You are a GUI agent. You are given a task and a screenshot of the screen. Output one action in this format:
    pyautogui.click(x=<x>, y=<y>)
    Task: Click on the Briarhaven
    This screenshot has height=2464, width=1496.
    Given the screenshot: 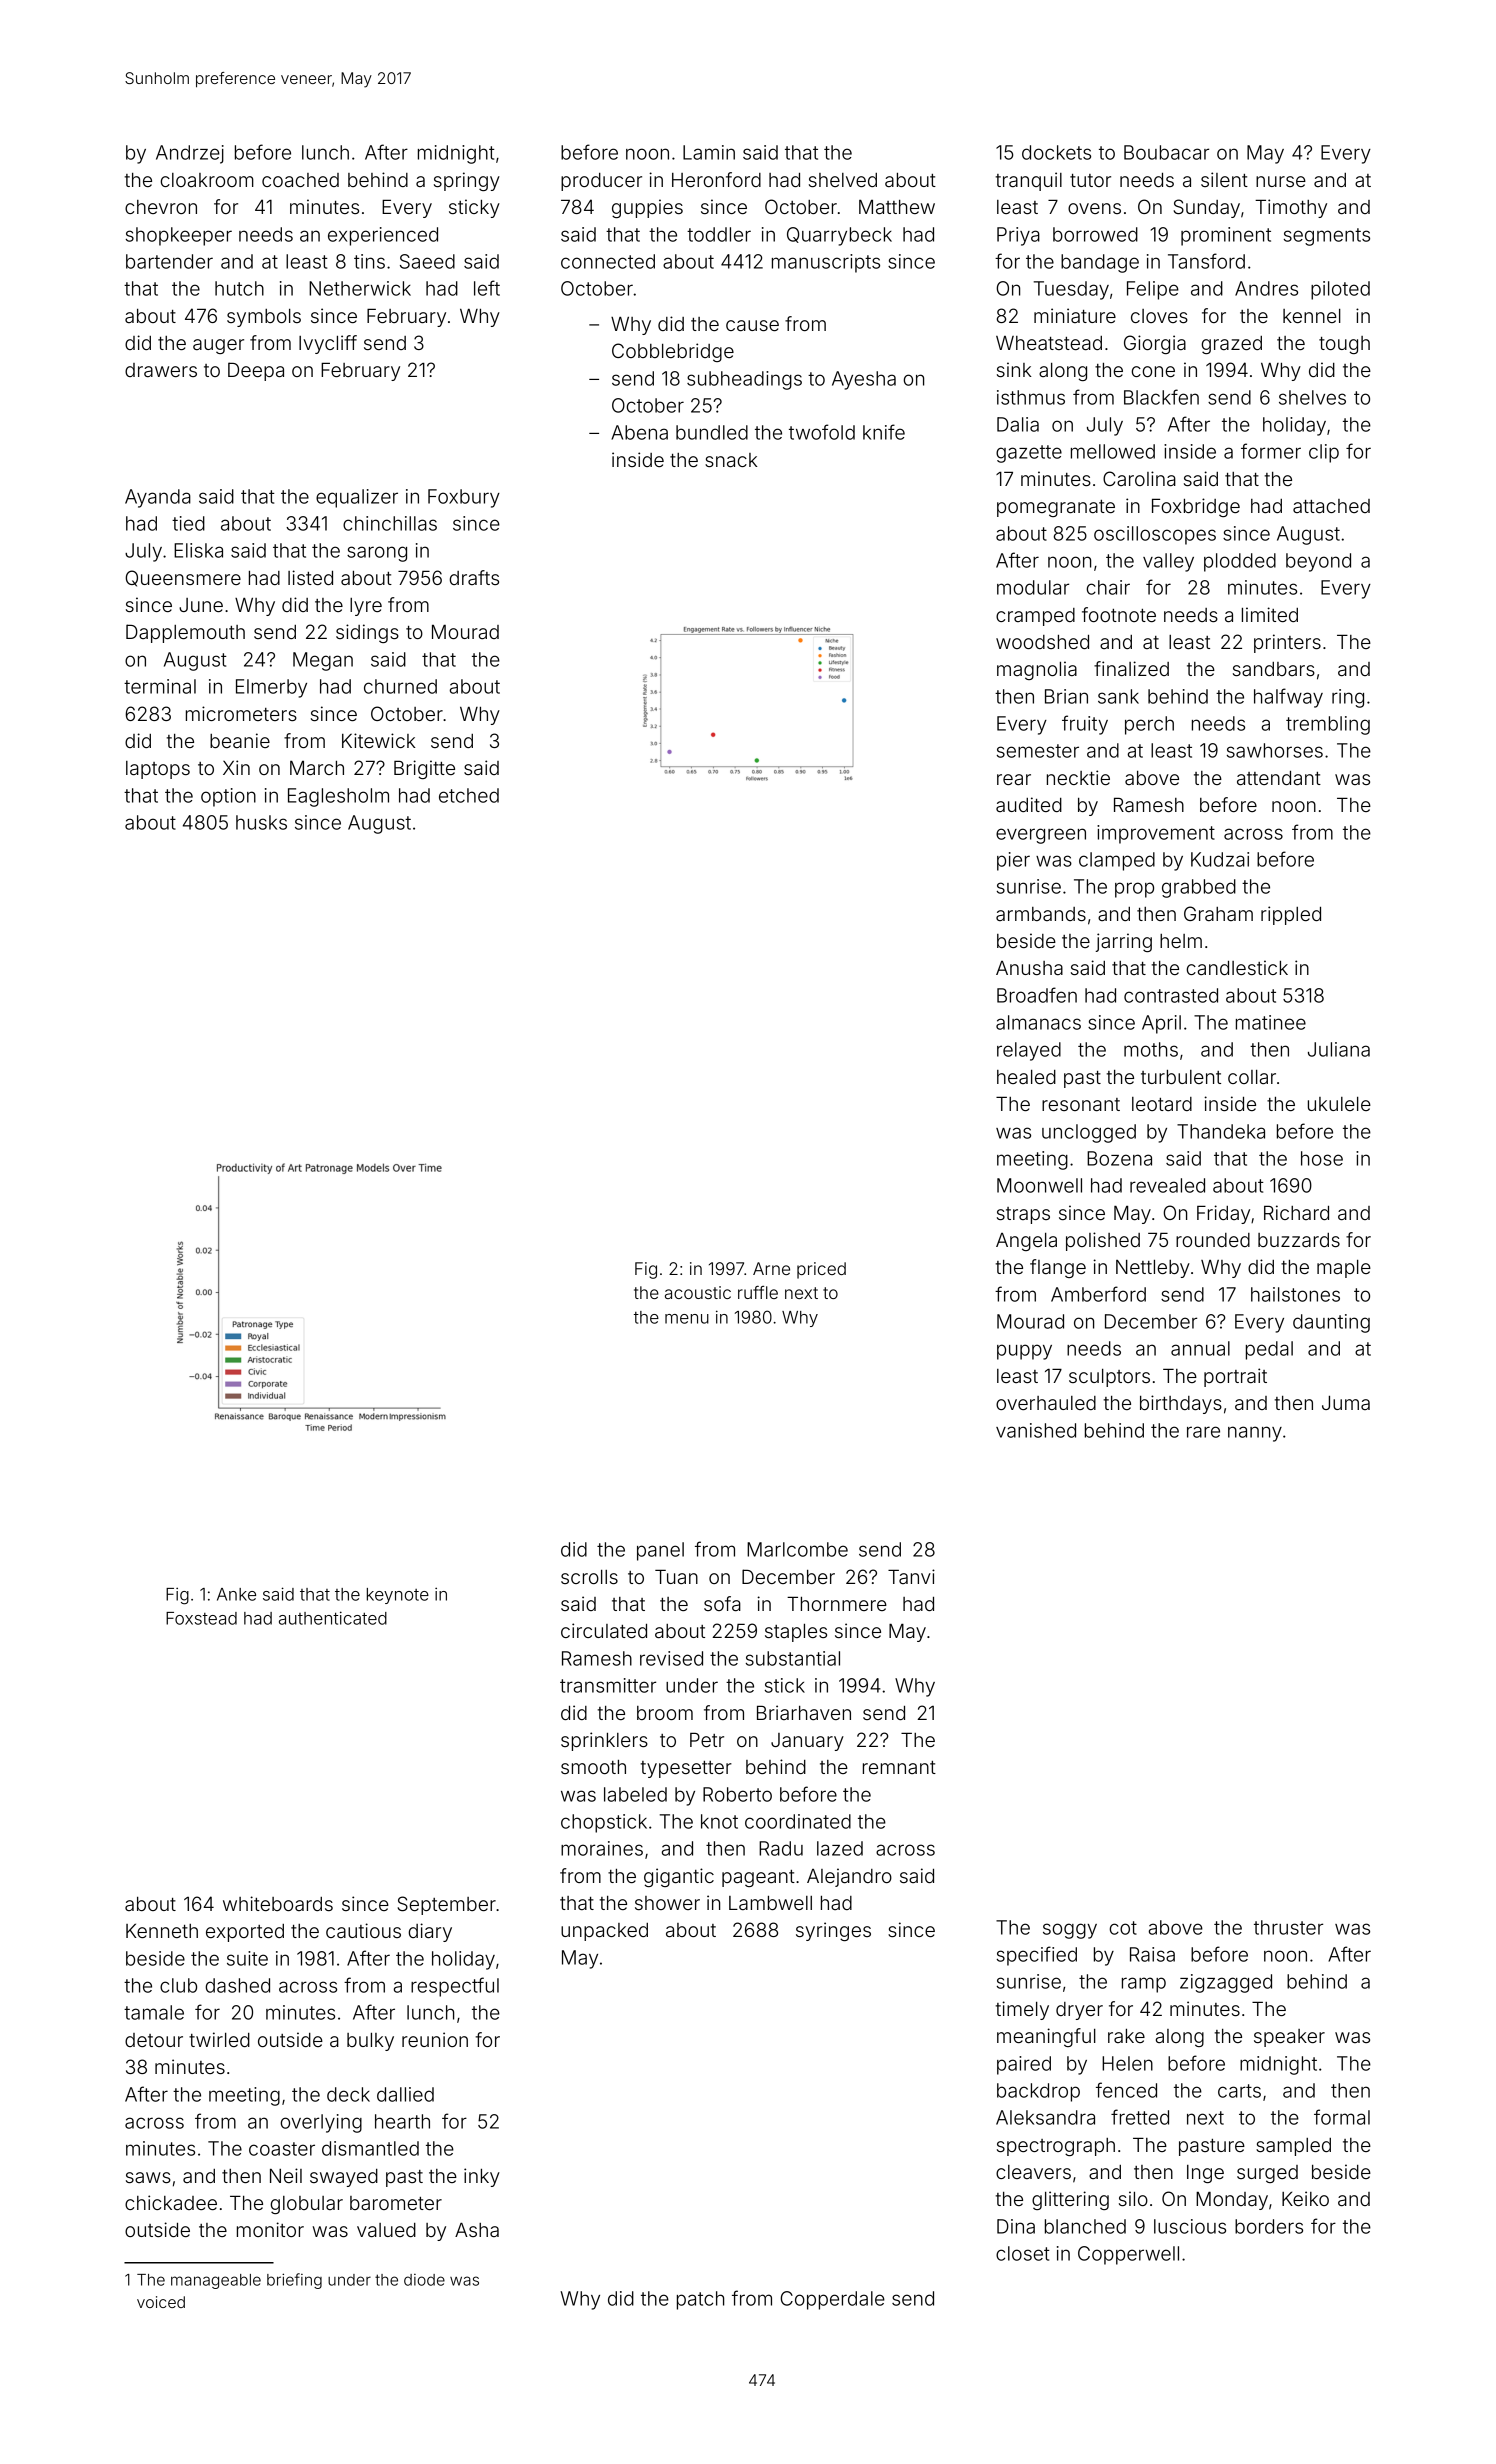 What is the action you would take?
    pyautogui.click(x=804, y=1712)
